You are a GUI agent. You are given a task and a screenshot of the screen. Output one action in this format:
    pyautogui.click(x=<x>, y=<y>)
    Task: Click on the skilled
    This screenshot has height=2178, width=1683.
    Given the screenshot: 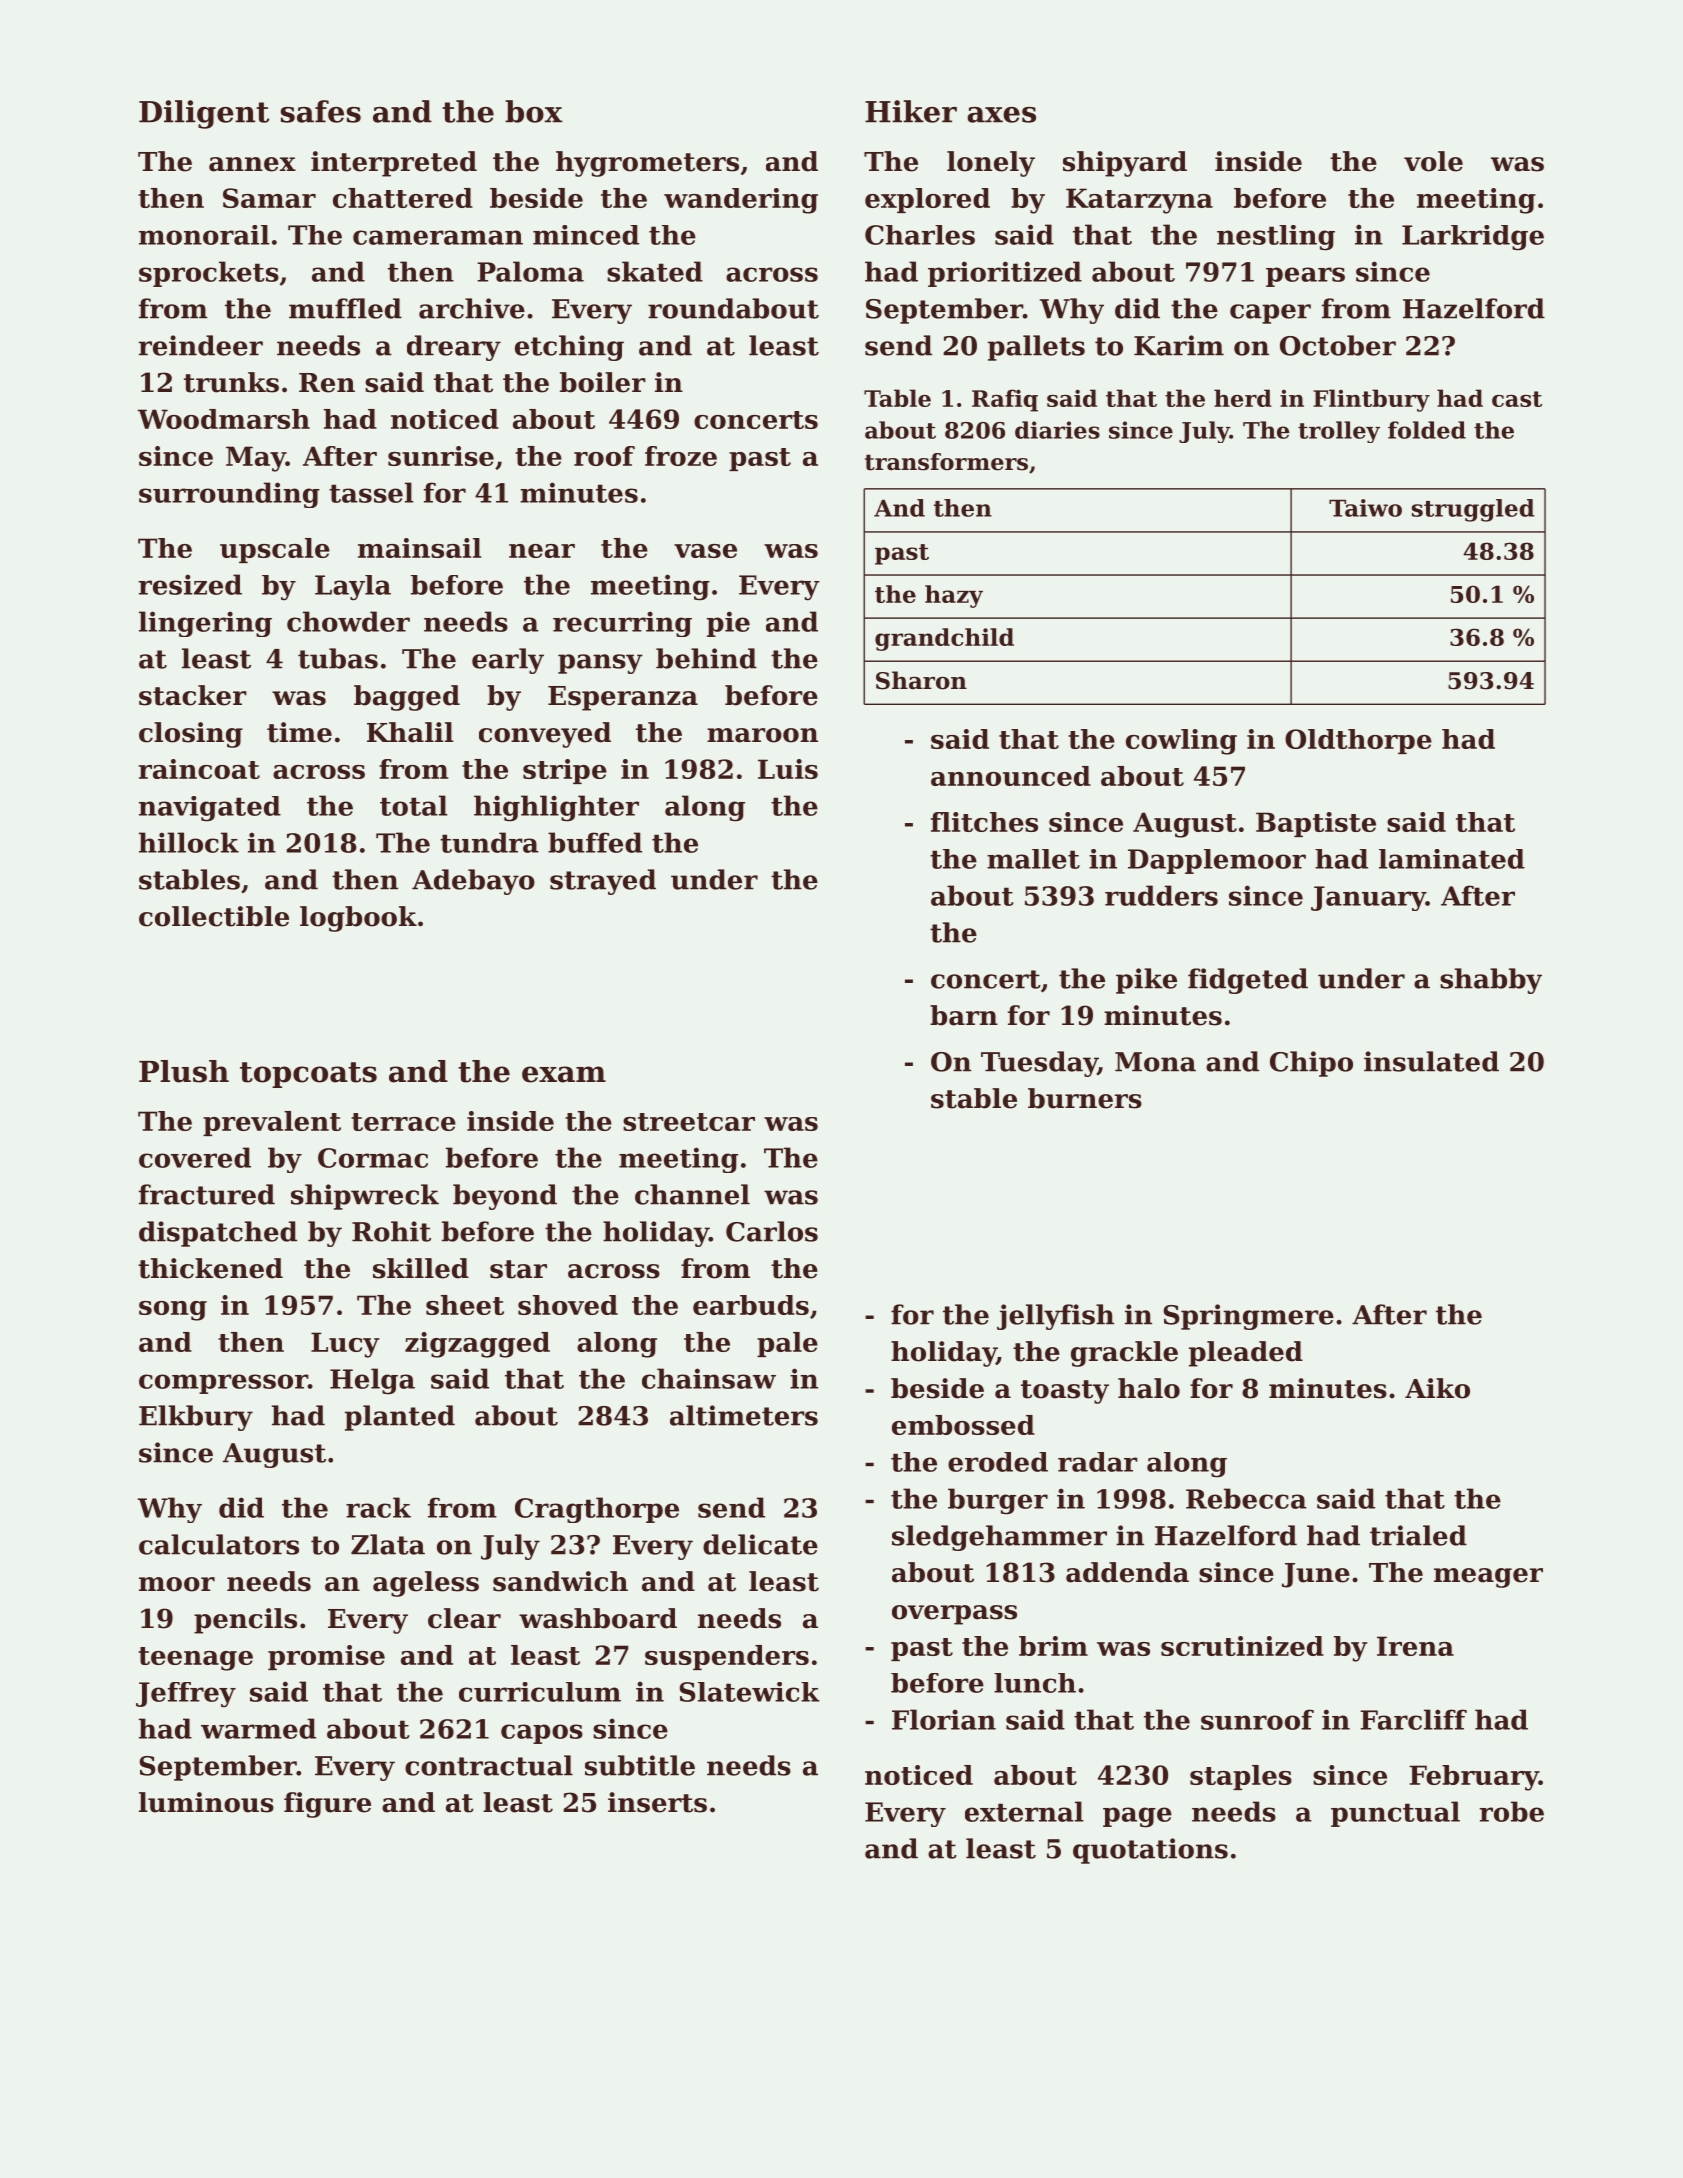 What is the action you would take?
    pyautogui.click(x=421, y=1268)
